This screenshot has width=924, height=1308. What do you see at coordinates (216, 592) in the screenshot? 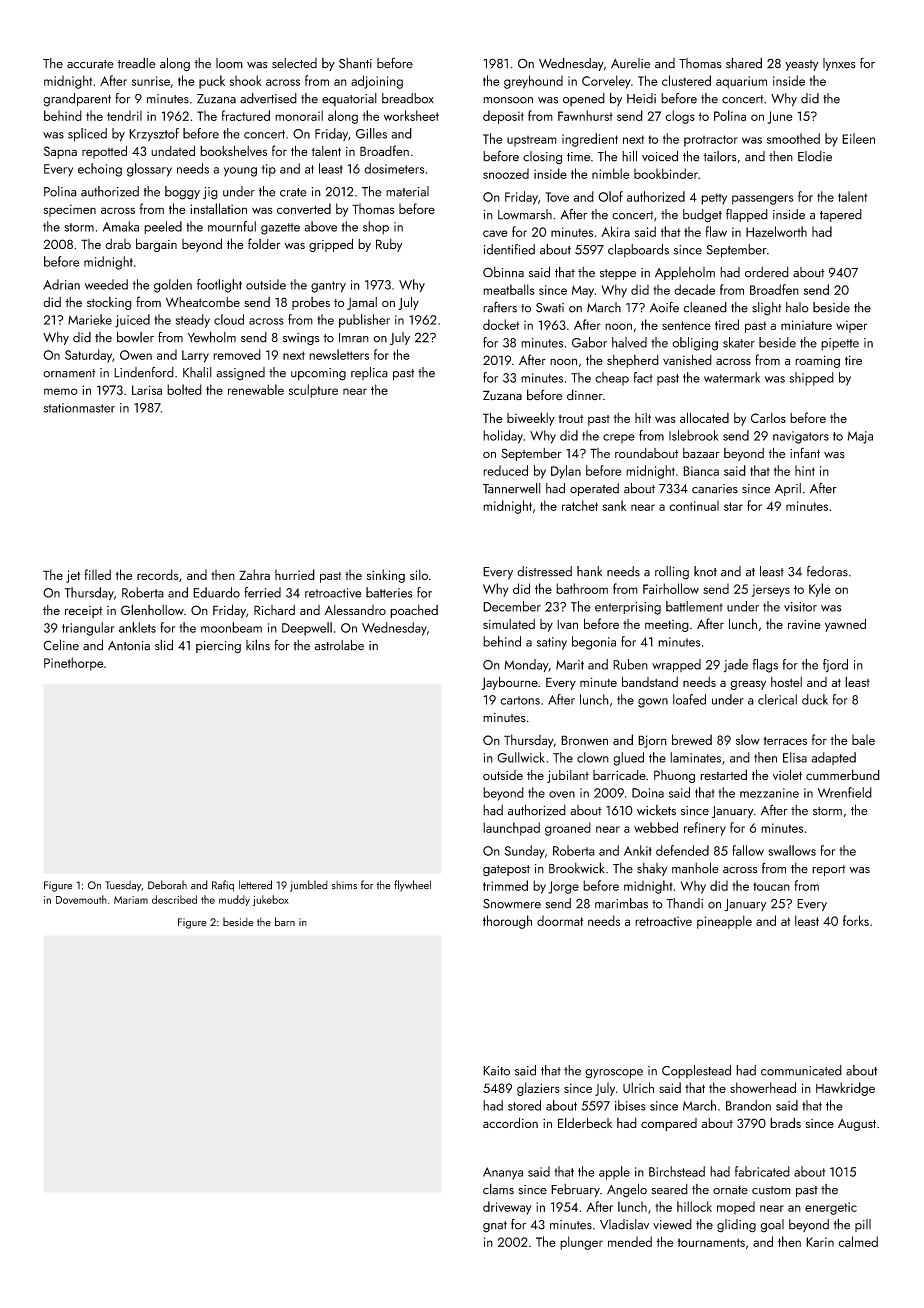
I see `Eduardo` at bounding box center [216, 592].
